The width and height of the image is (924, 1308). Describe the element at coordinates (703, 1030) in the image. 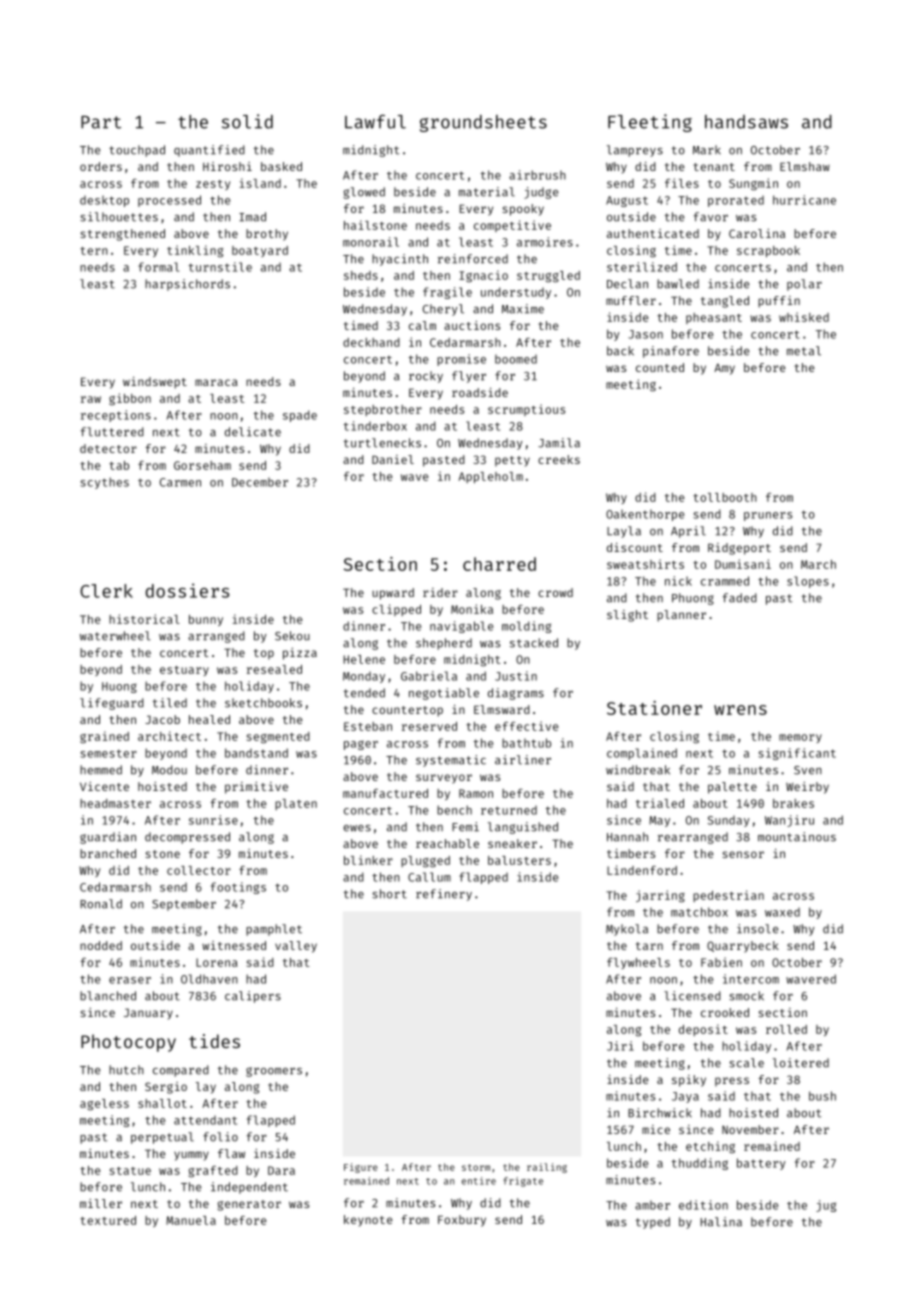

I see `deposit` at that location.
